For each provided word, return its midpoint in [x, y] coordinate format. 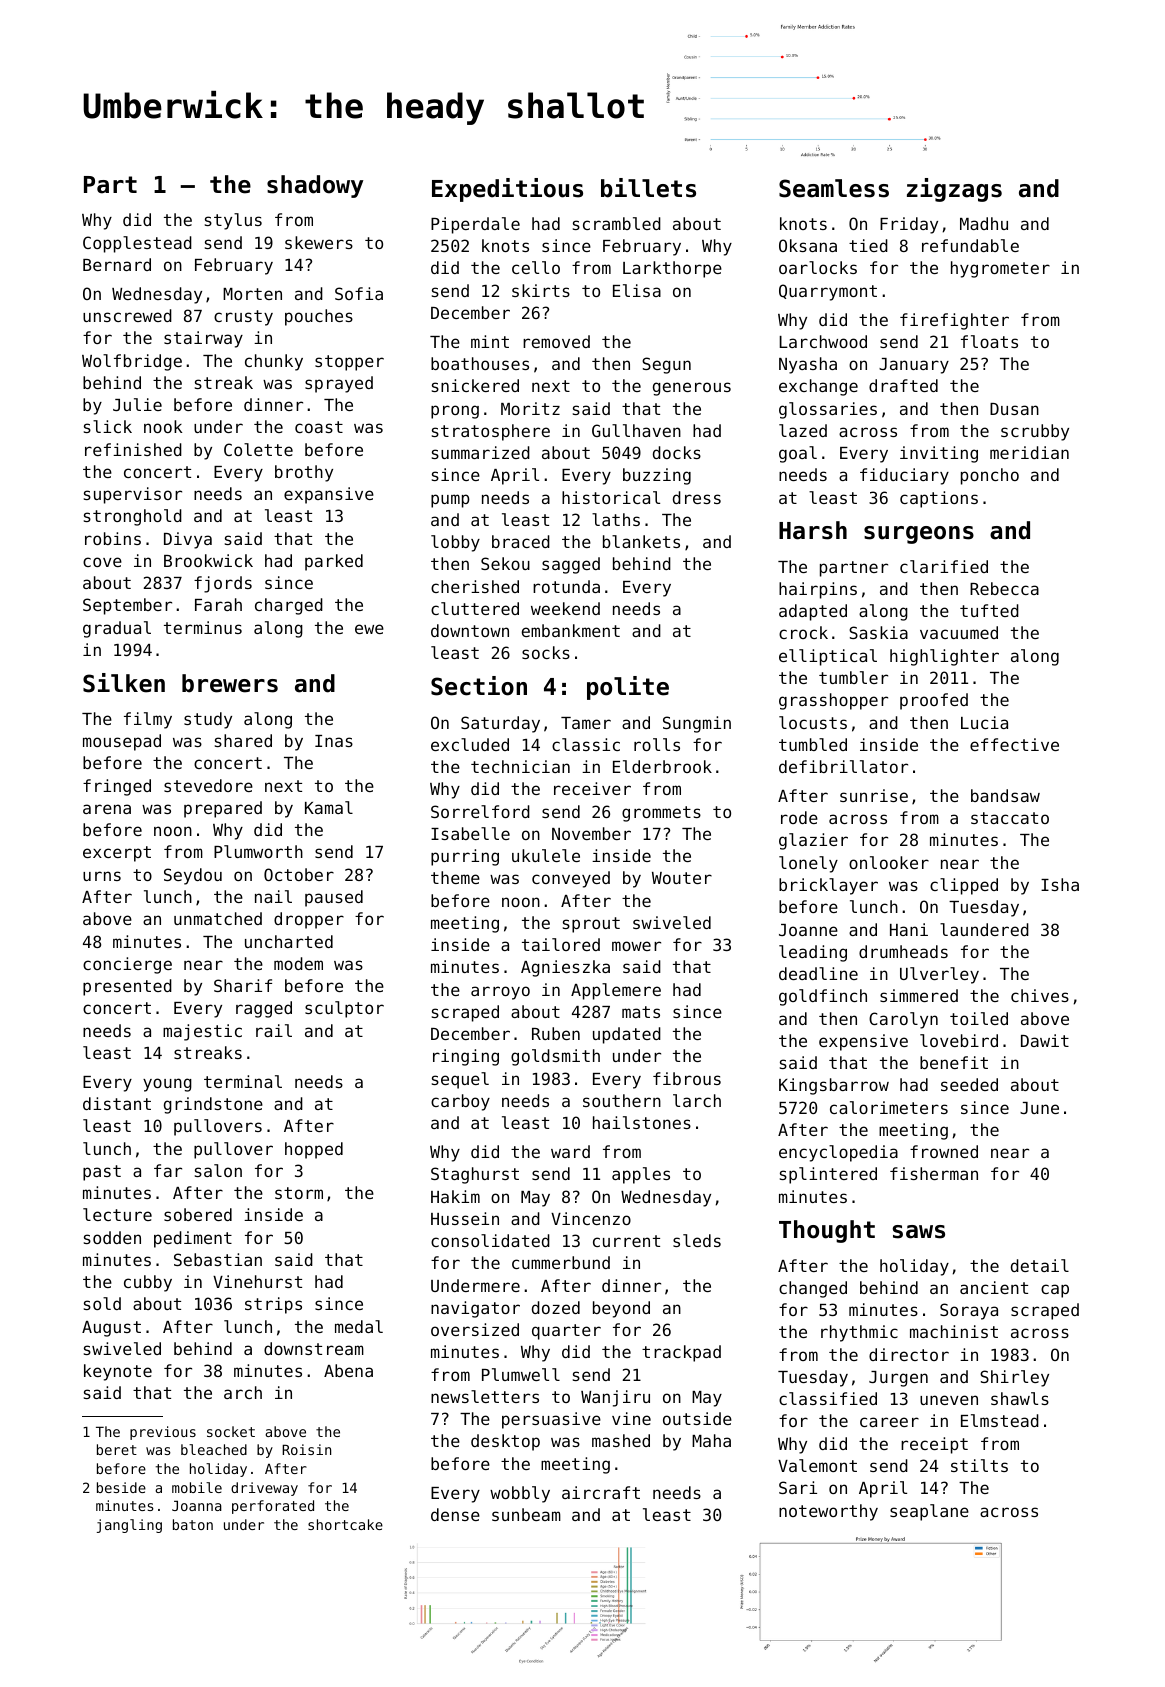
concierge [127, 965]
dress [697, 497]
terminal [243, 1081]
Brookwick [208, 560]
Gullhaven [636, 430]
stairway [203, 339]
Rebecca [1004, 588]
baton [193, 1524]
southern [622, 1100]
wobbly [520, 1494]
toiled [979, 1018]
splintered [828, 1175]
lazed [803, 430]
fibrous [687, 1078]
